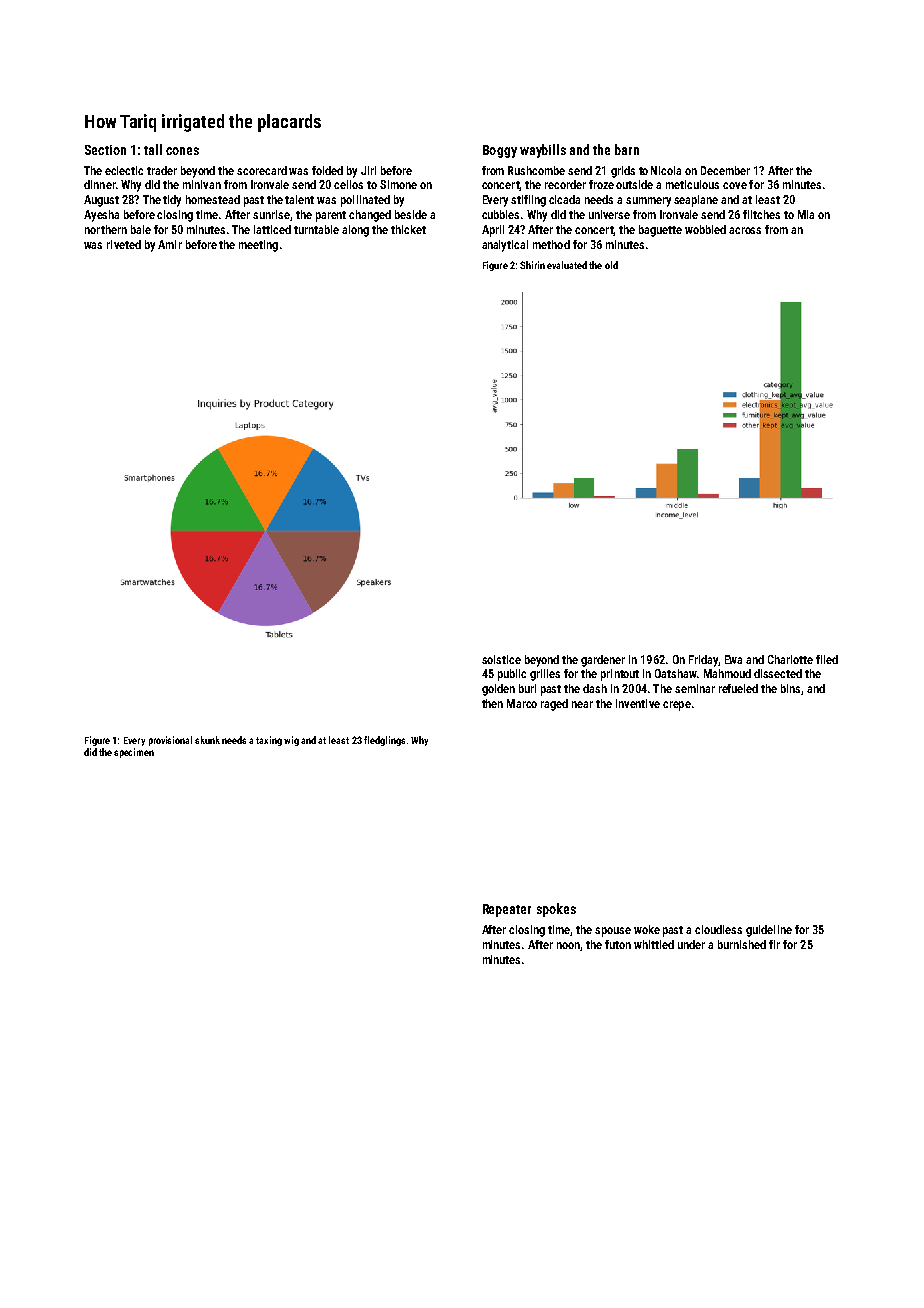 This screenshot has height=1308, width=924. What do you see at coordinates (660, 231) in the screenshot?
I see `baguette` at bounding box center [660, 231].
